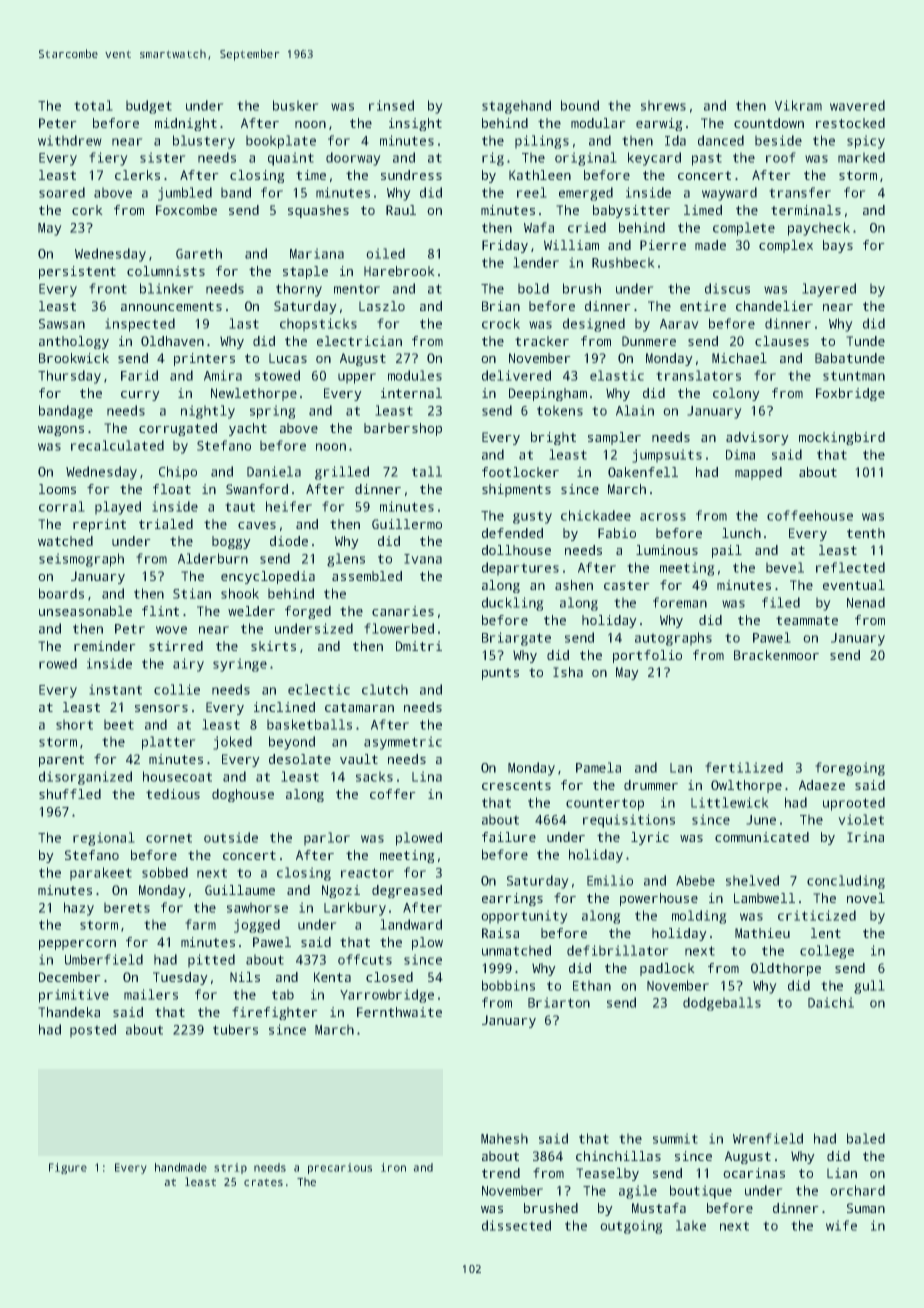  Describe the element at coordinates (235, 1029) in the page. I see `tubers` at that location.
